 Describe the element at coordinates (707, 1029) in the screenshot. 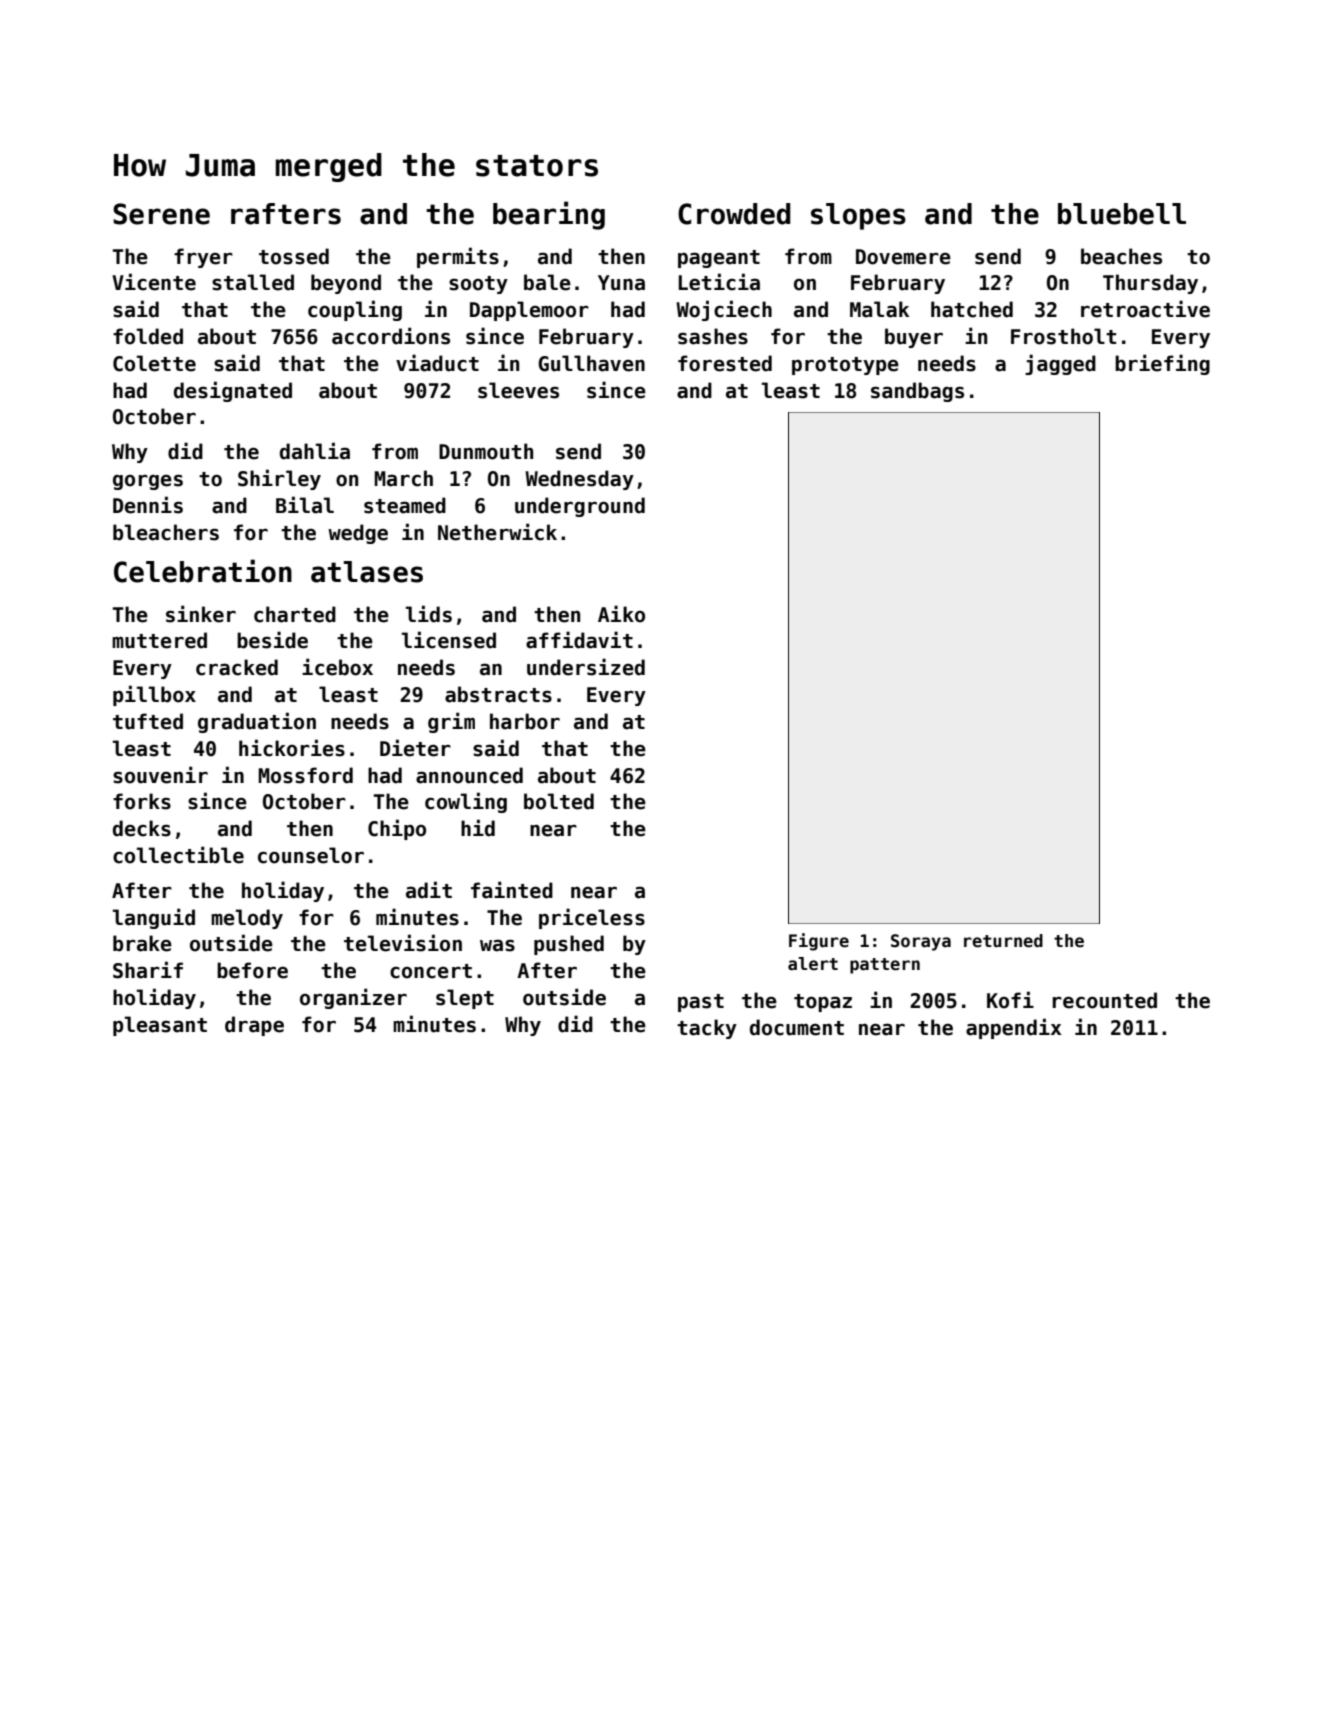

I see `tacky` at that location.
